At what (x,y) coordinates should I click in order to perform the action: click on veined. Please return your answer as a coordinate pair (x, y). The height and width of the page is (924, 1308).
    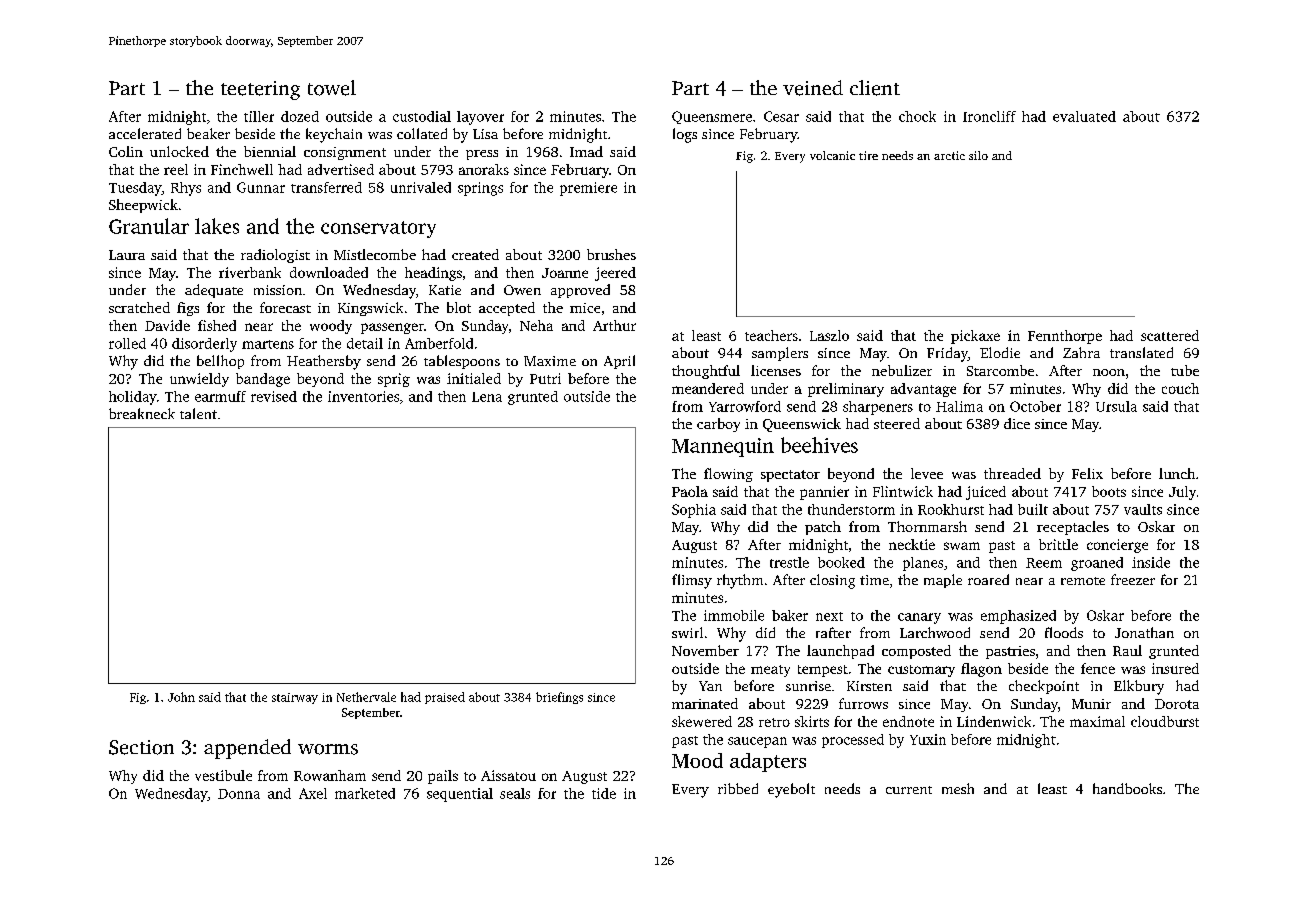
    Looking at the image, I should click on (813, 88).
